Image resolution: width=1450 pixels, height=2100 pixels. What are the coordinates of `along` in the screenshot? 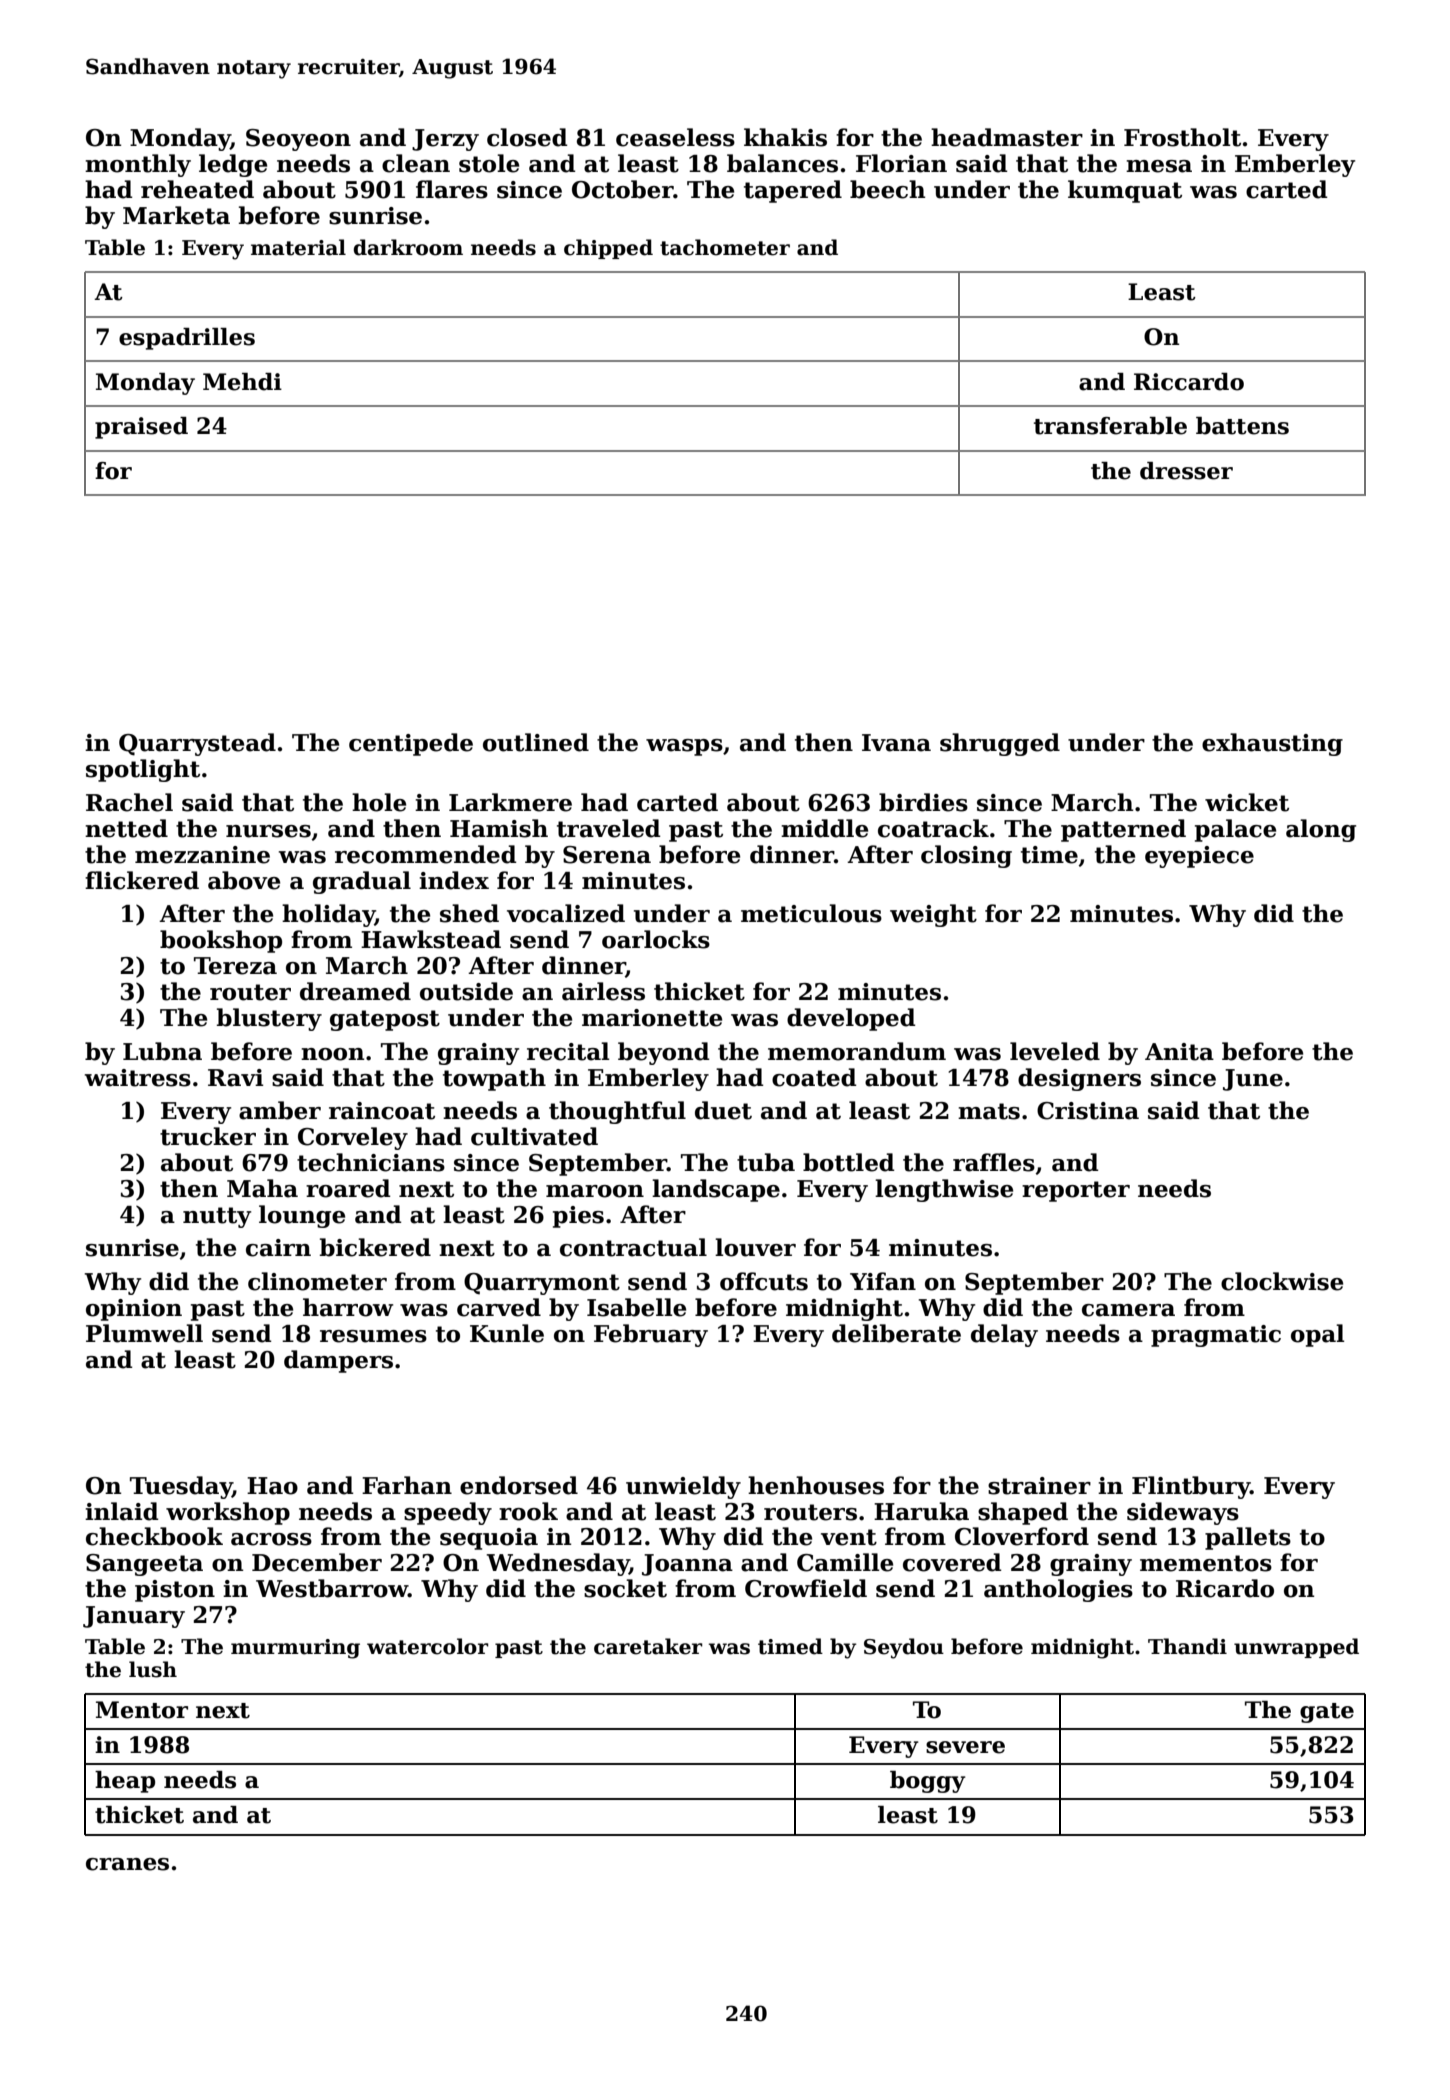 It's located at (1321, 830).
